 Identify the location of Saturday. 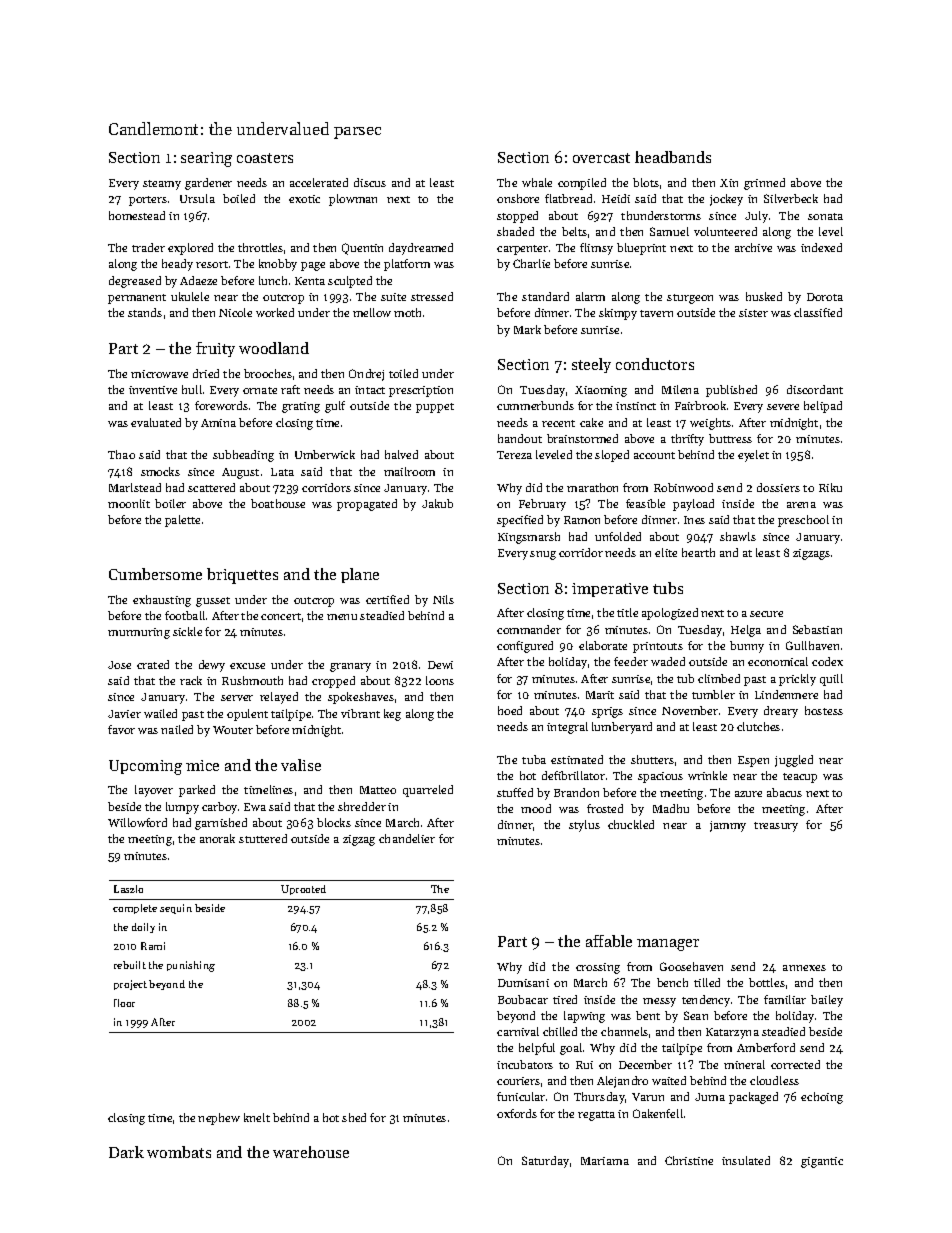
(545, 1162).
